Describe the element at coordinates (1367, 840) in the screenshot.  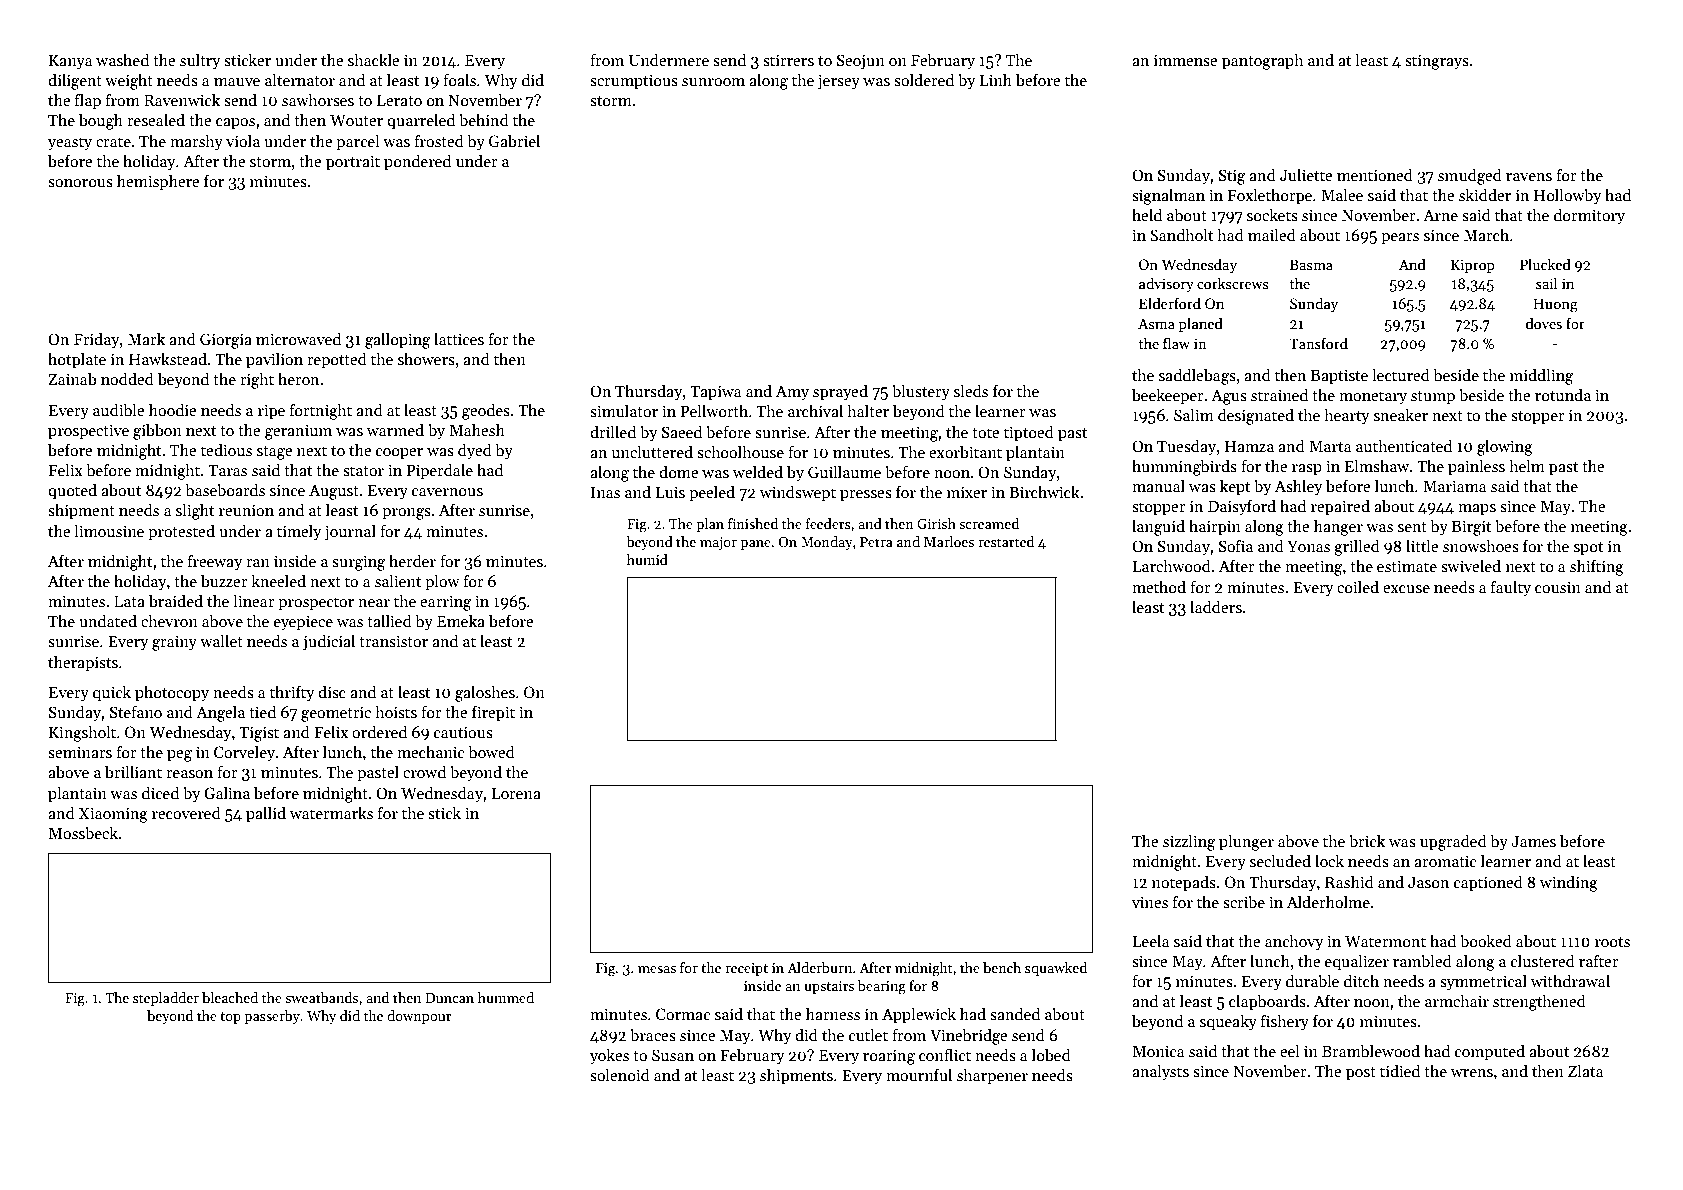
I see `brick` at that location.
